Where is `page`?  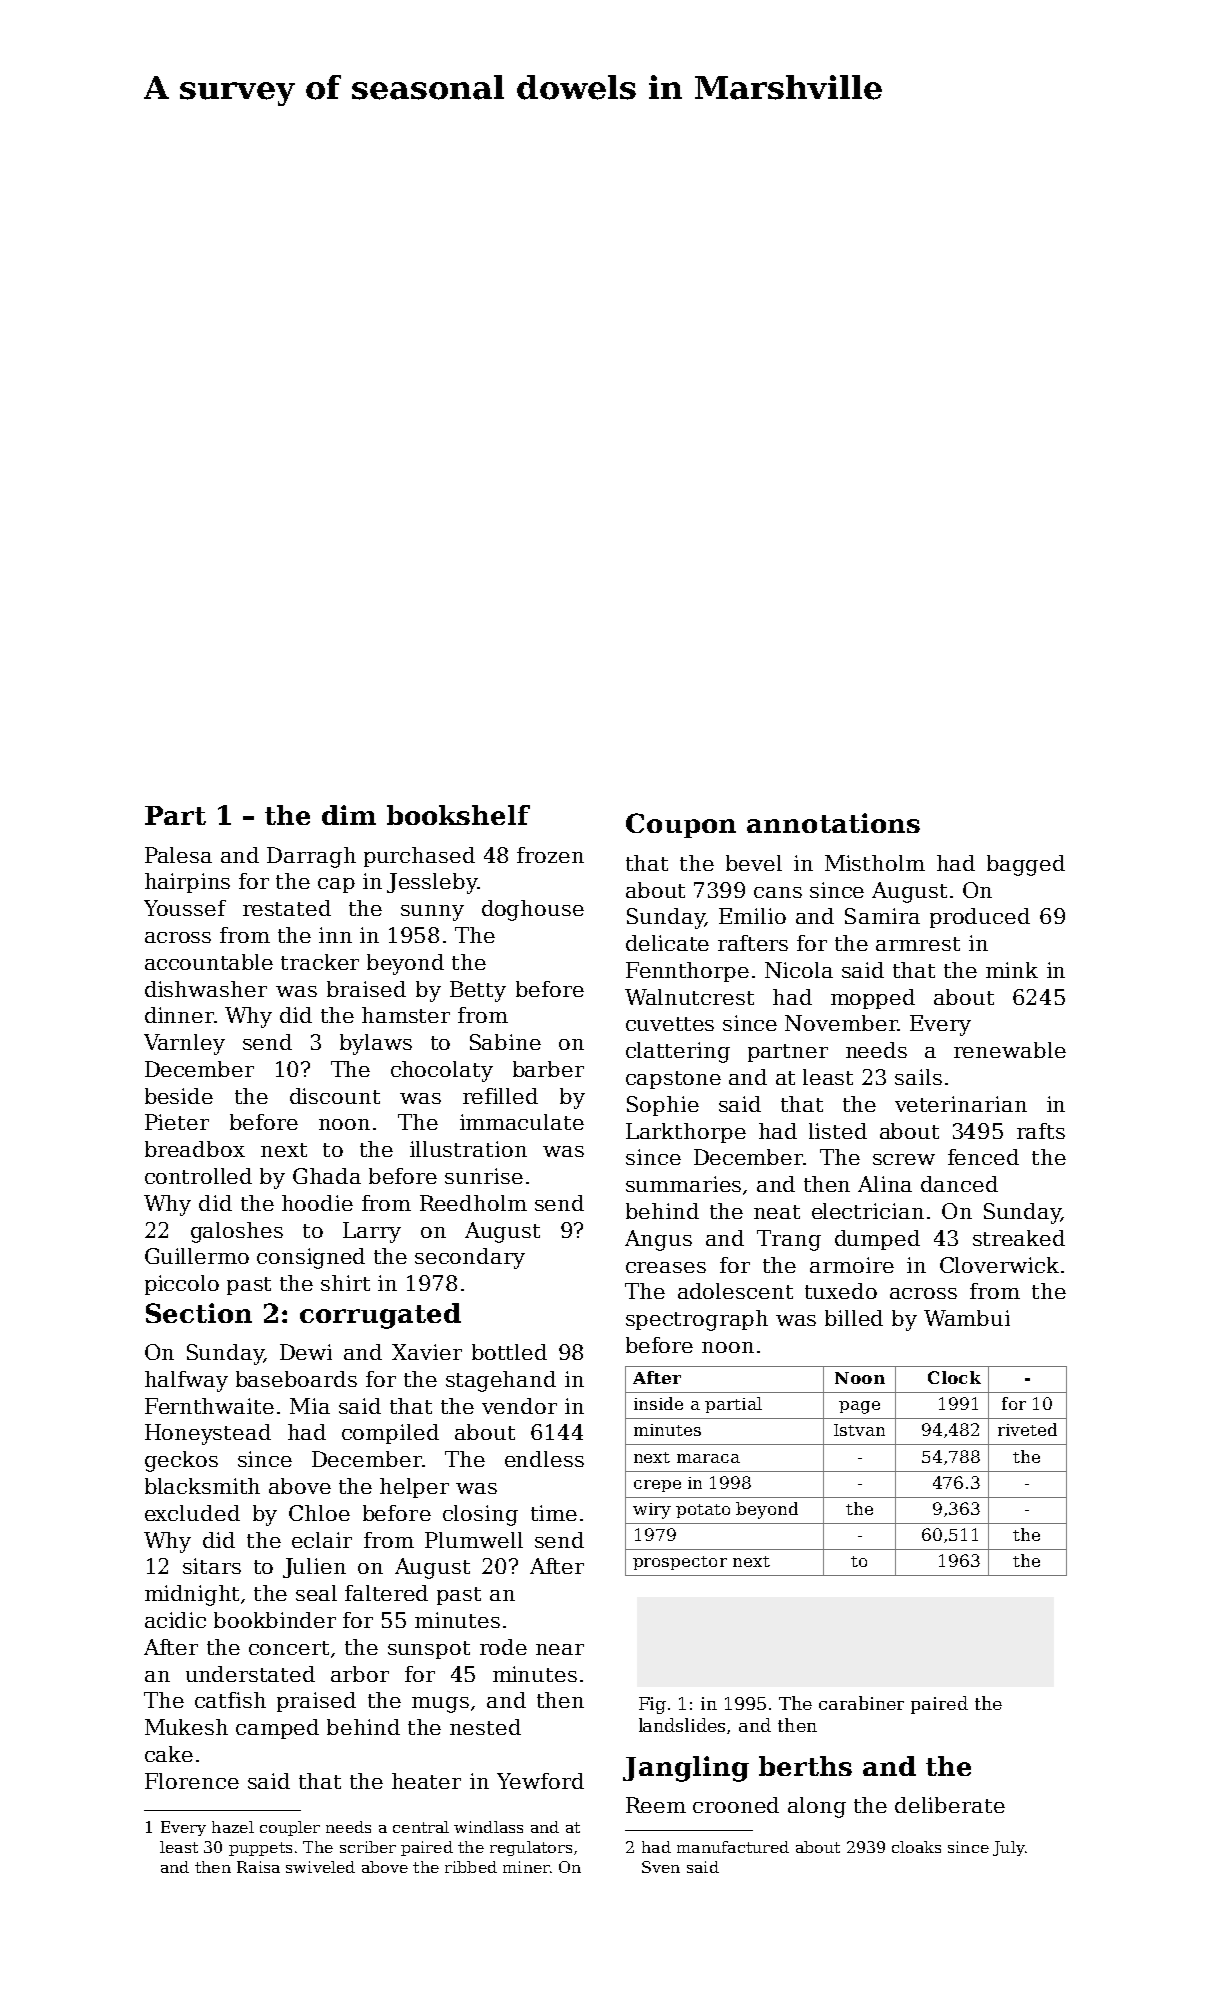
page is located at coordinates (859, 1407).
